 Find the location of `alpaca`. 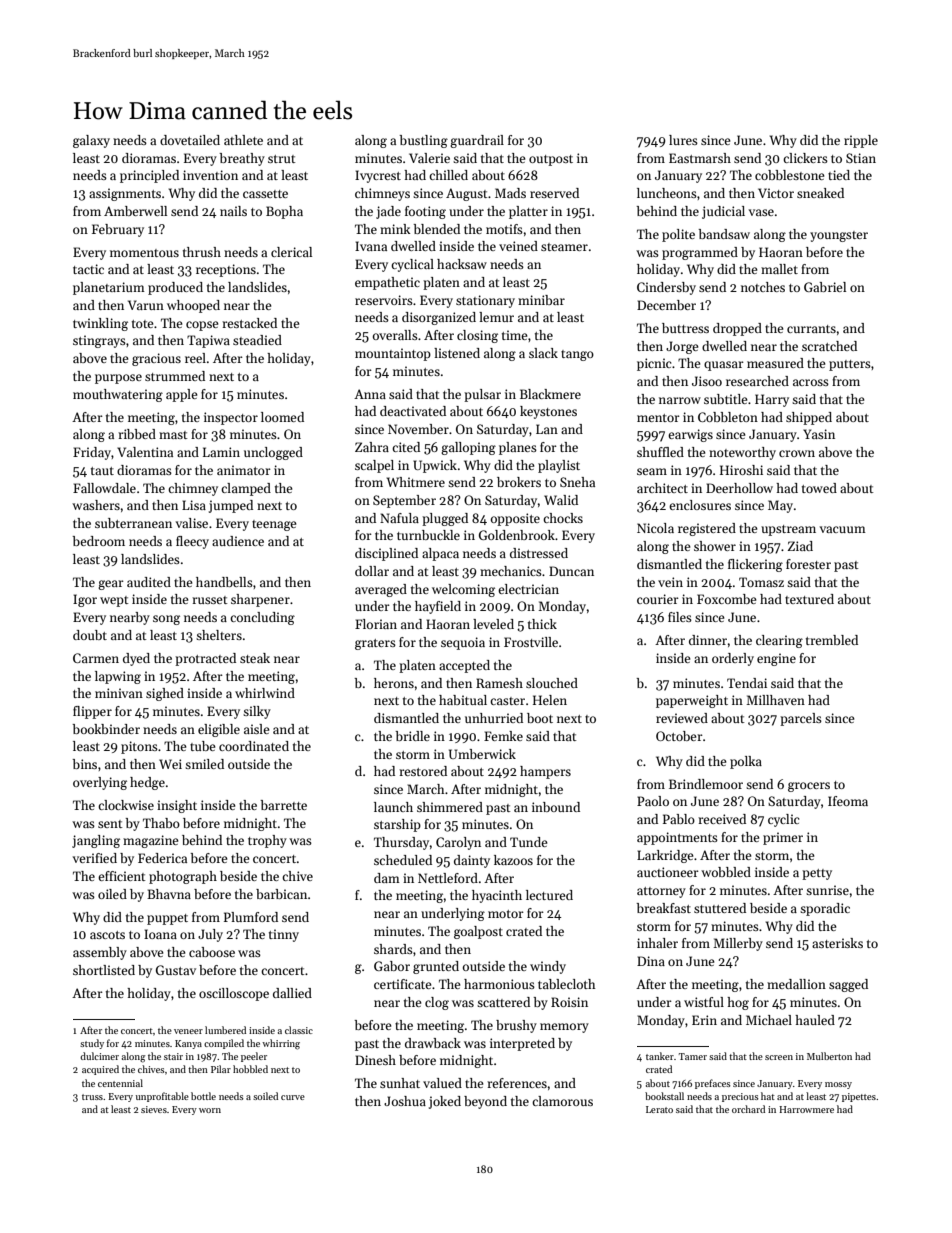

alpaca is located at coordinates (440, 554).
